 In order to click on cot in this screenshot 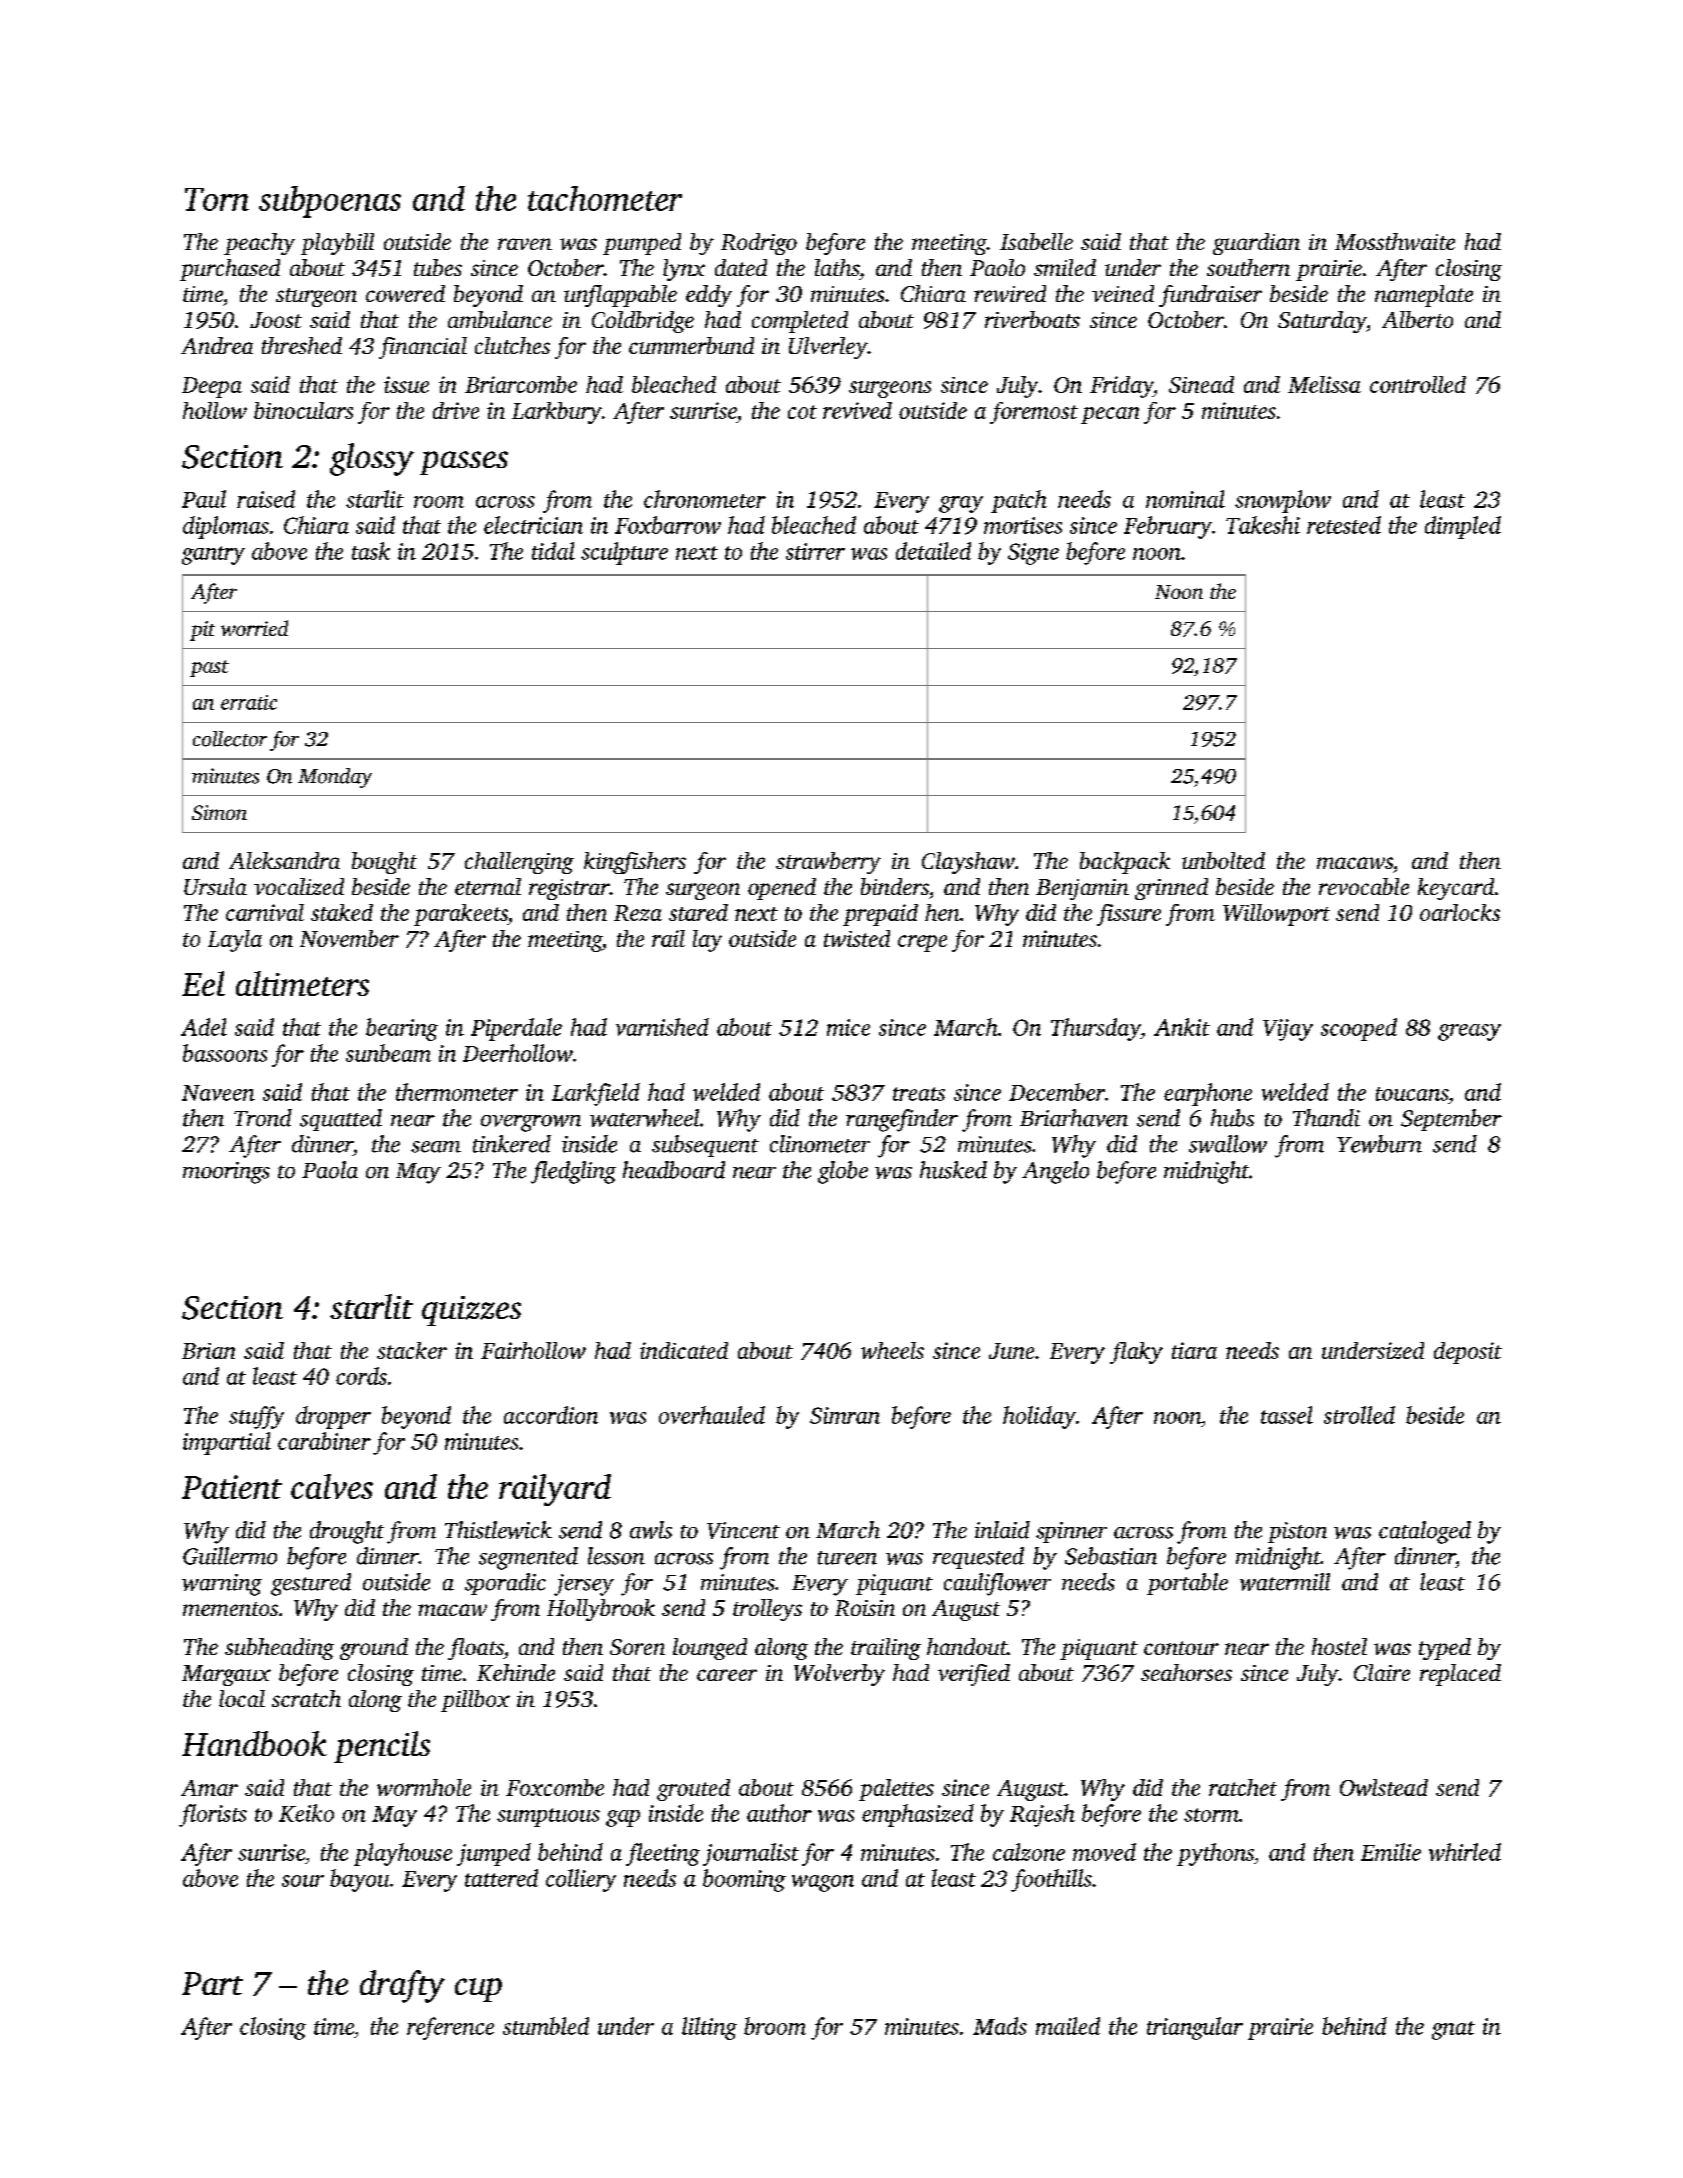, I will do `click(802, 412)`.
